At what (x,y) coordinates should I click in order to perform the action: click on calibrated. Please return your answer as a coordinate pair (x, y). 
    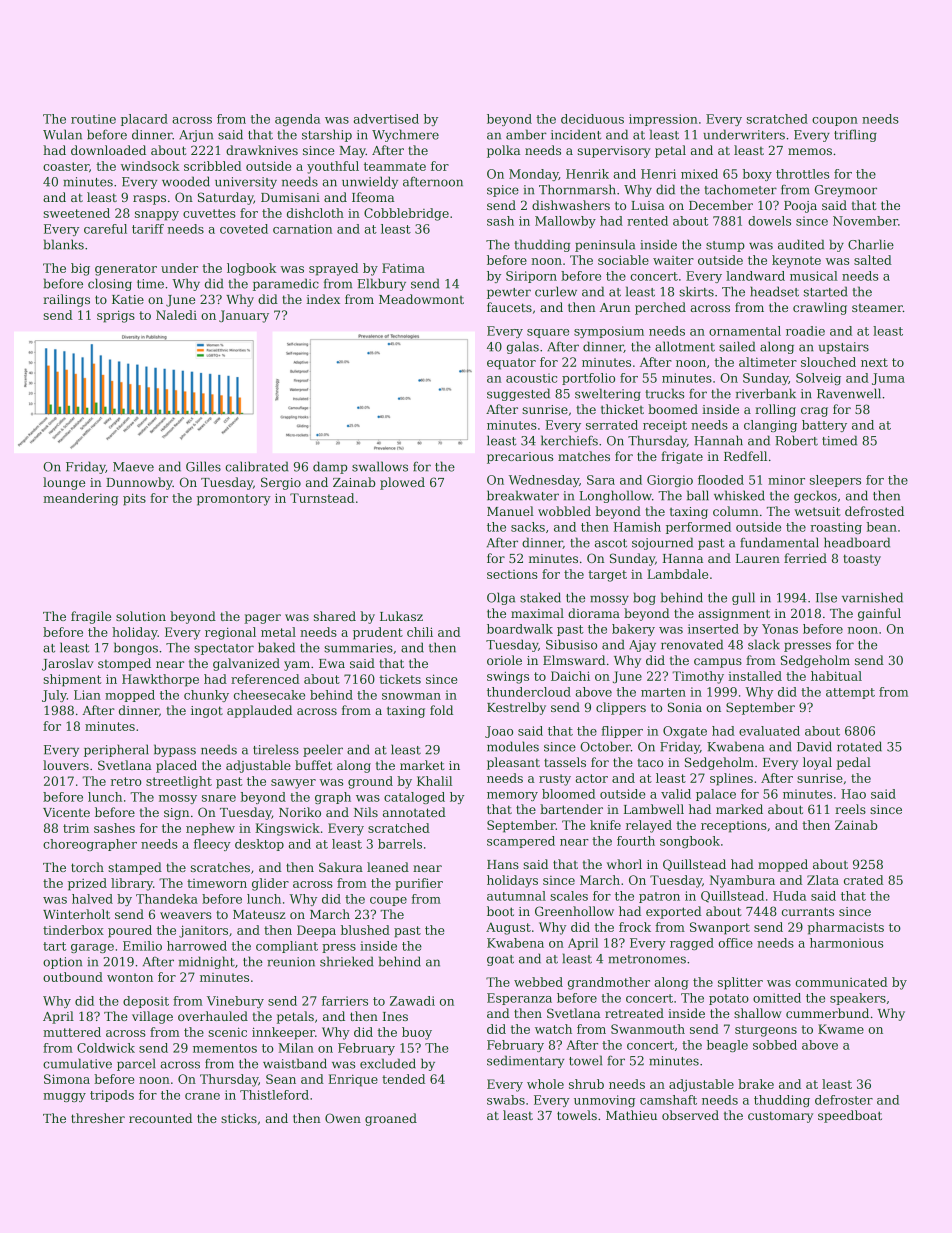
    Looking at the image, I should click on (256, 466).
